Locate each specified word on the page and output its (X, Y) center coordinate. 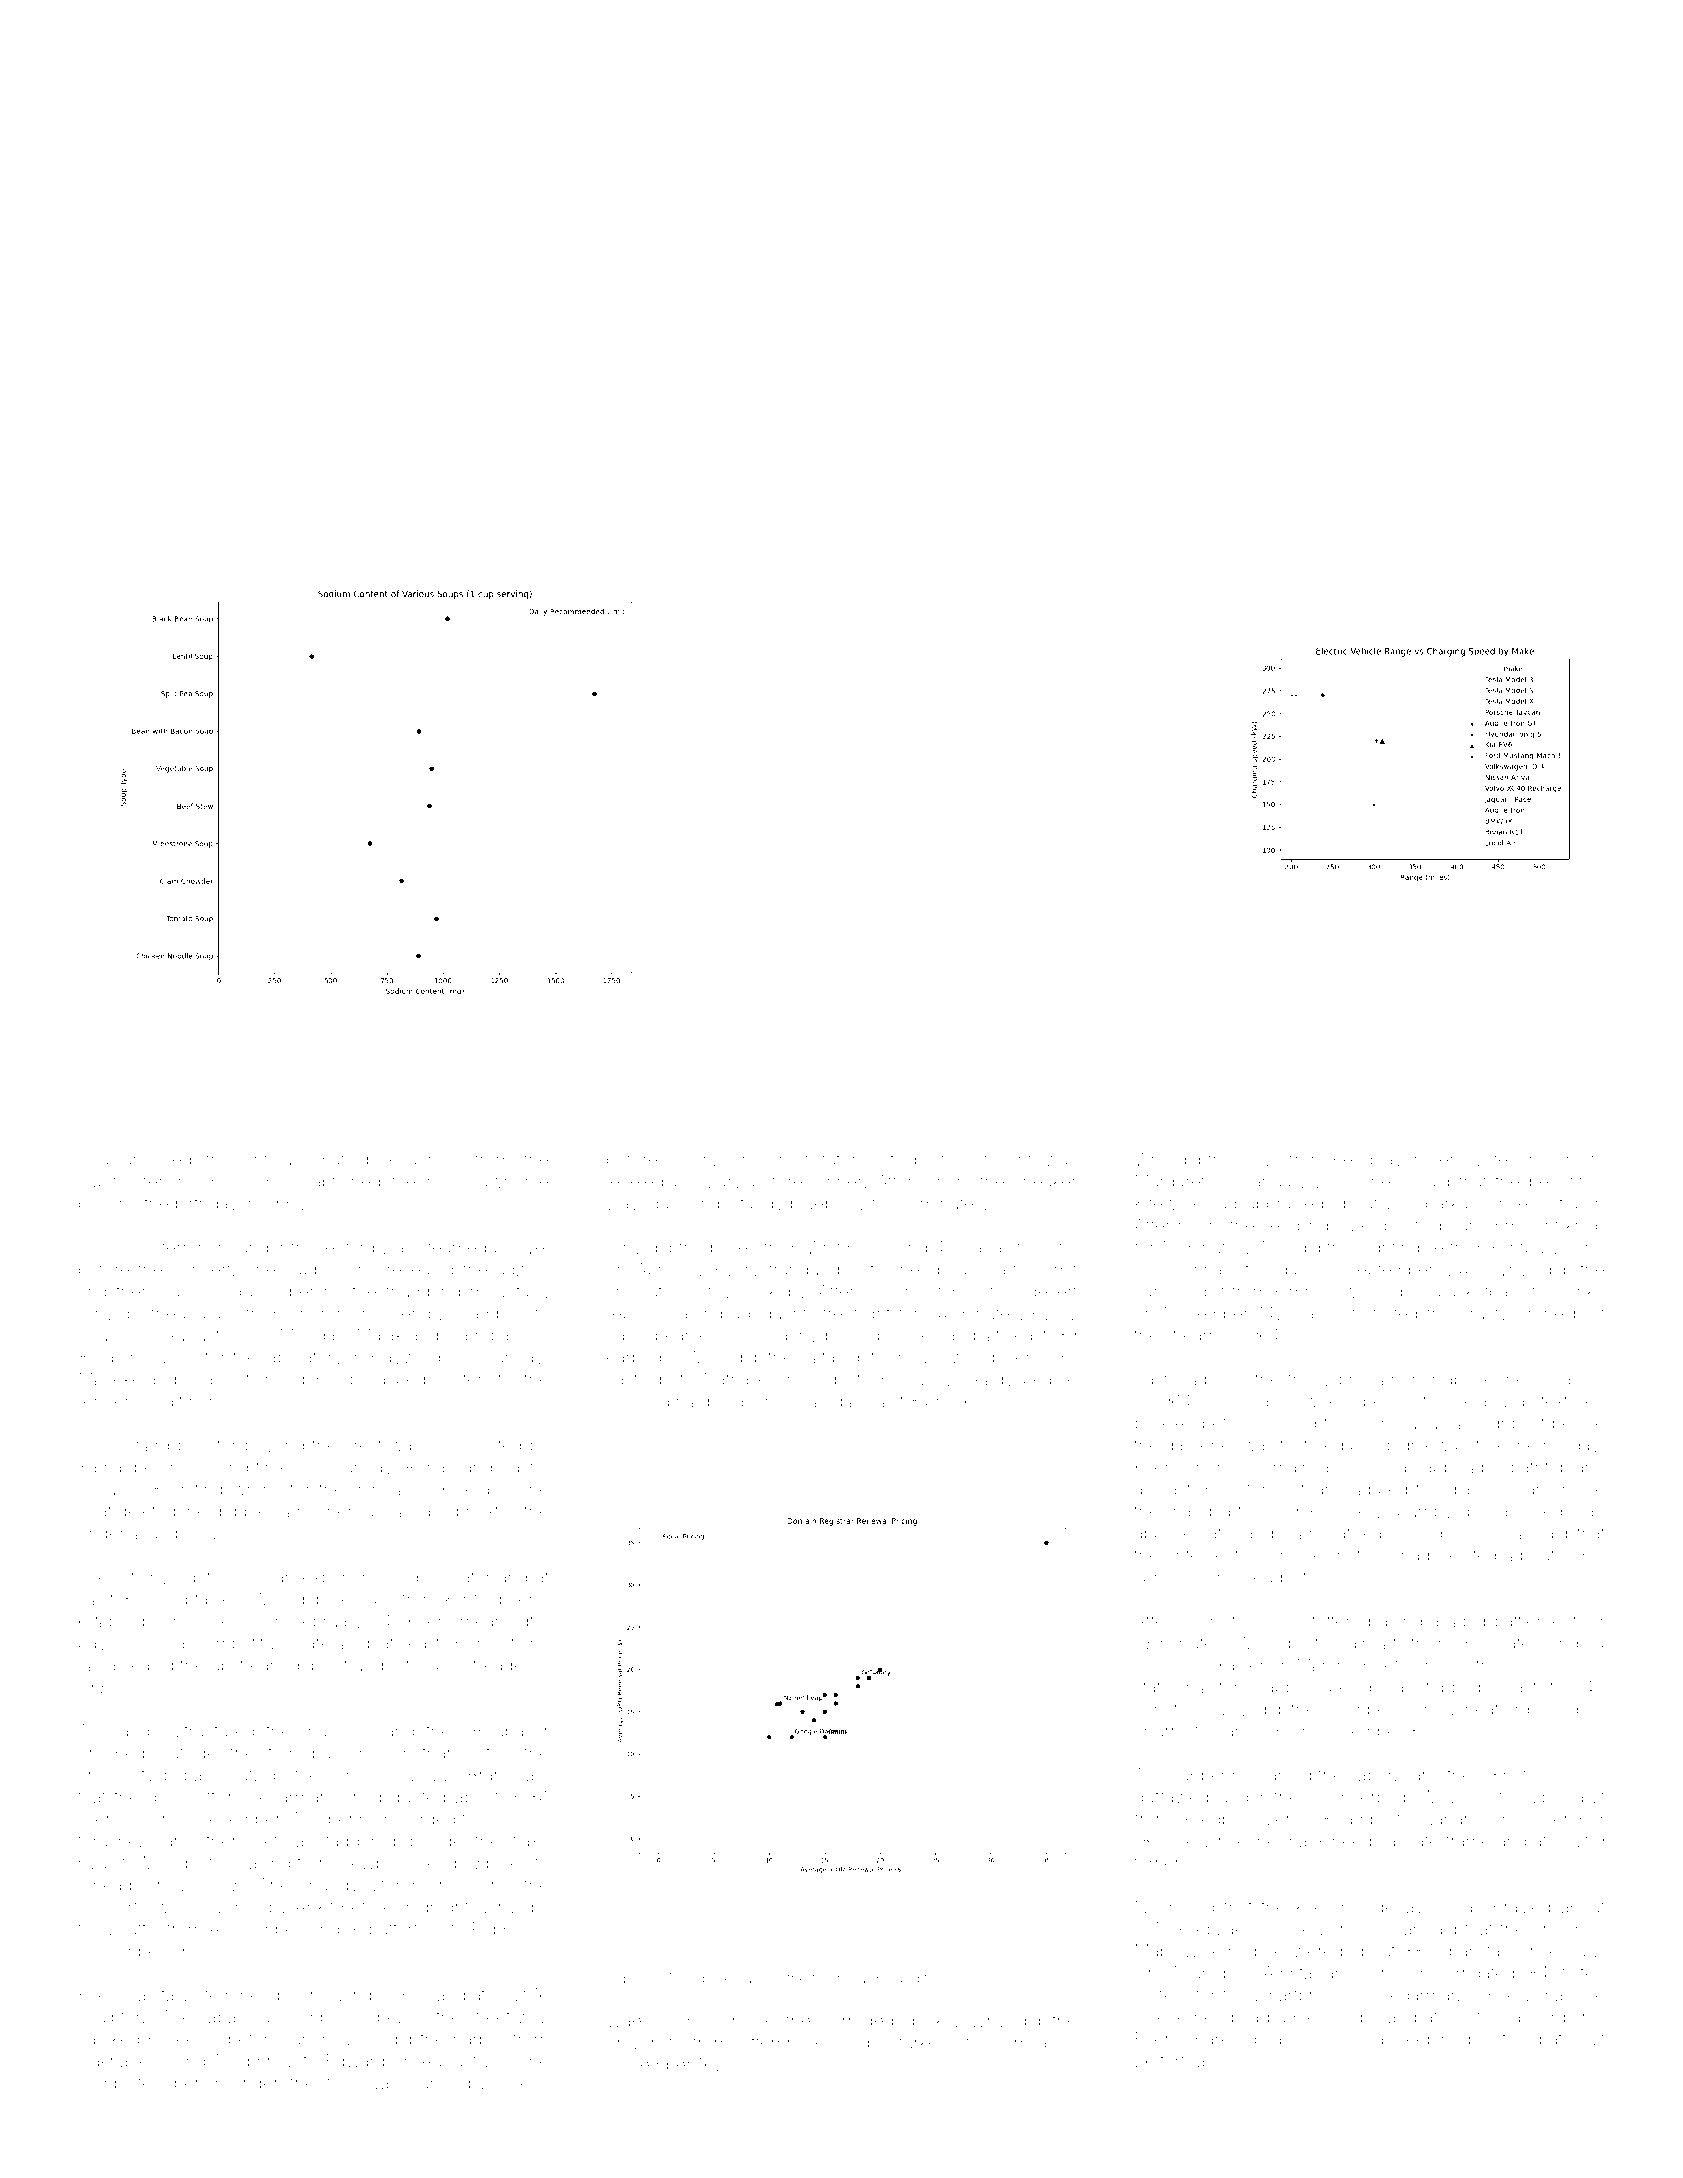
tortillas (1187, 2061)
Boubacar (511, 1731)
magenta (710, 1404)
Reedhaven (1378, 1159)
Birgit (1508, 1776)
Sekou (524, 2083)
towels (172, 1357)
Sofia (1057, 1247)
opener (192, 2086)
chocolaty (116, 1776)
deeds (1458, 1533)
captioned (342, 1183)
